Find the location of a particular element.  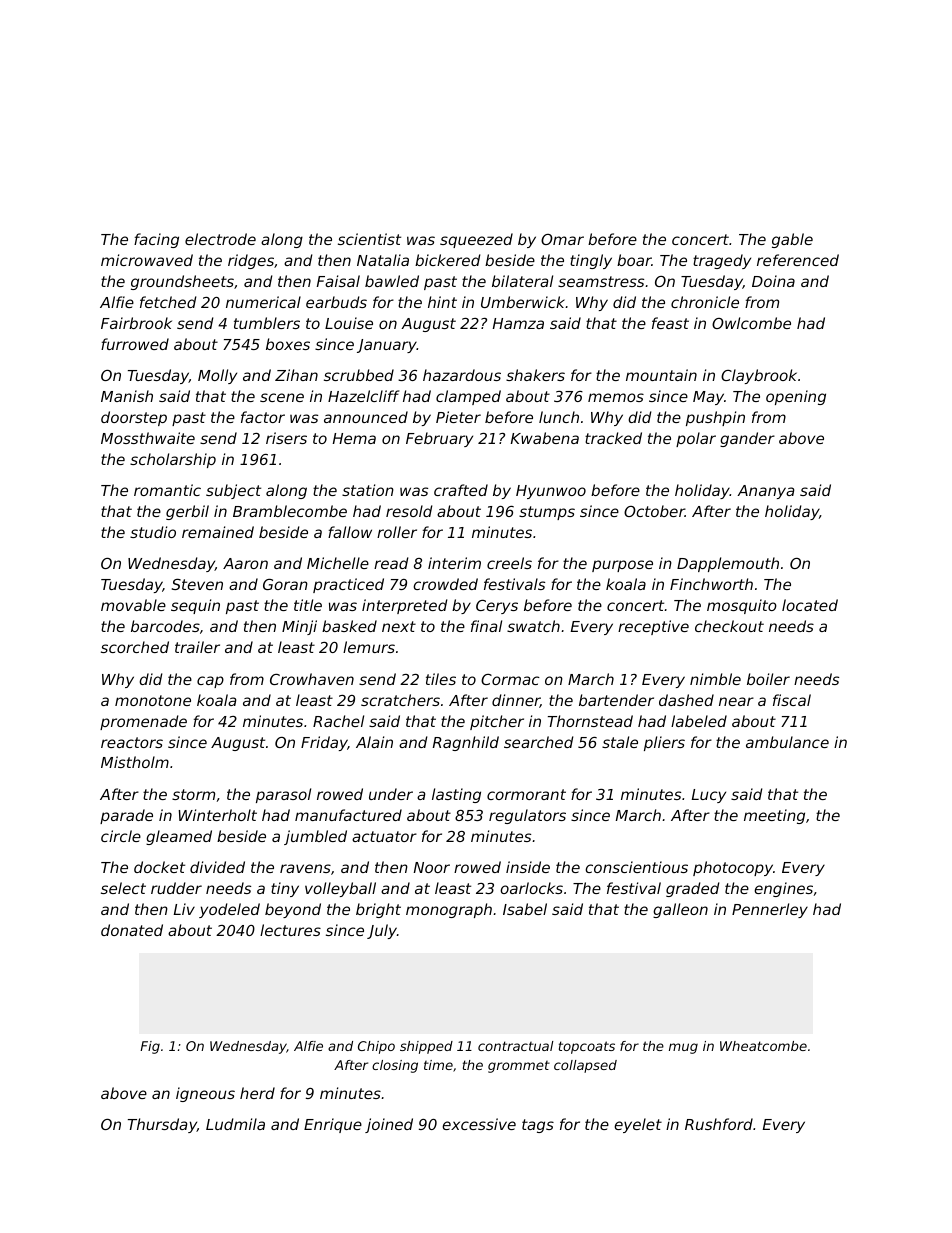

scientist is located at coordinates (369, 239).
